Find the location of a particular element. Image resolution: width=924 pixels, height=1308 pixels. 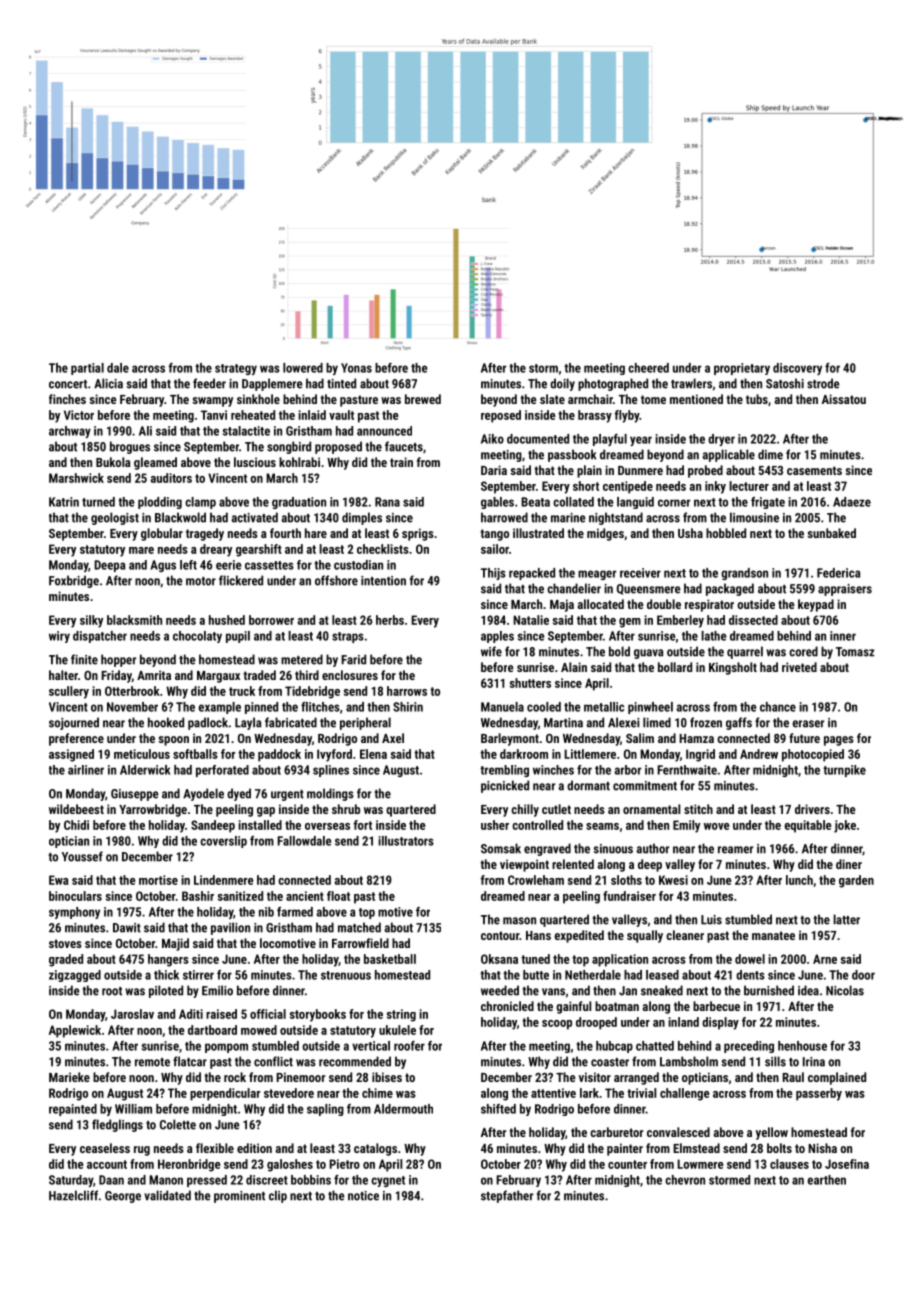

graded is located at coordinates (66, 960).
